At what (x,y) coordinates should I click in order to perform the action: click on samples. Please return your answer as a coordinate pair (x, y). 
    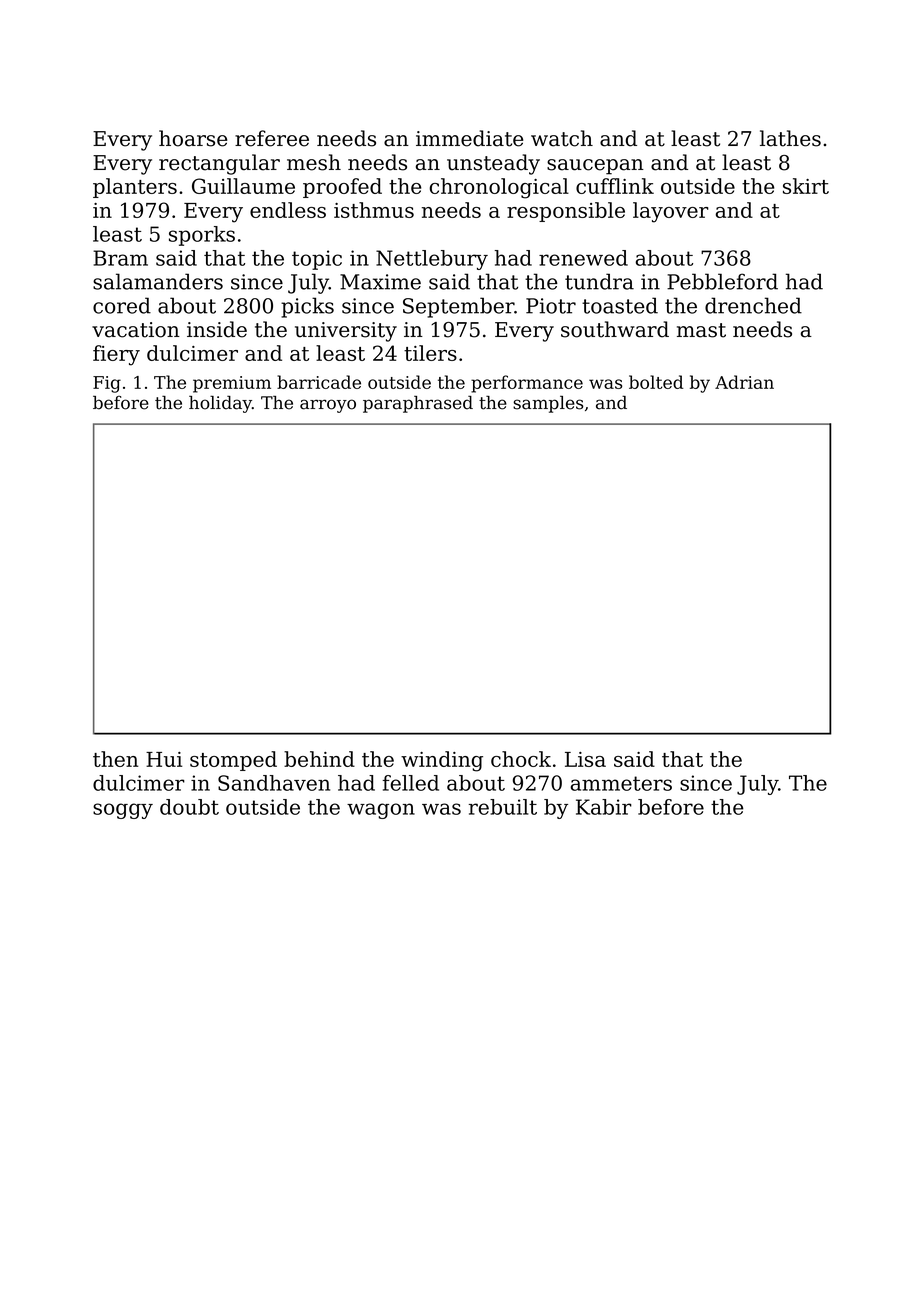
    Looking at the image, I should click on (548, 404).
